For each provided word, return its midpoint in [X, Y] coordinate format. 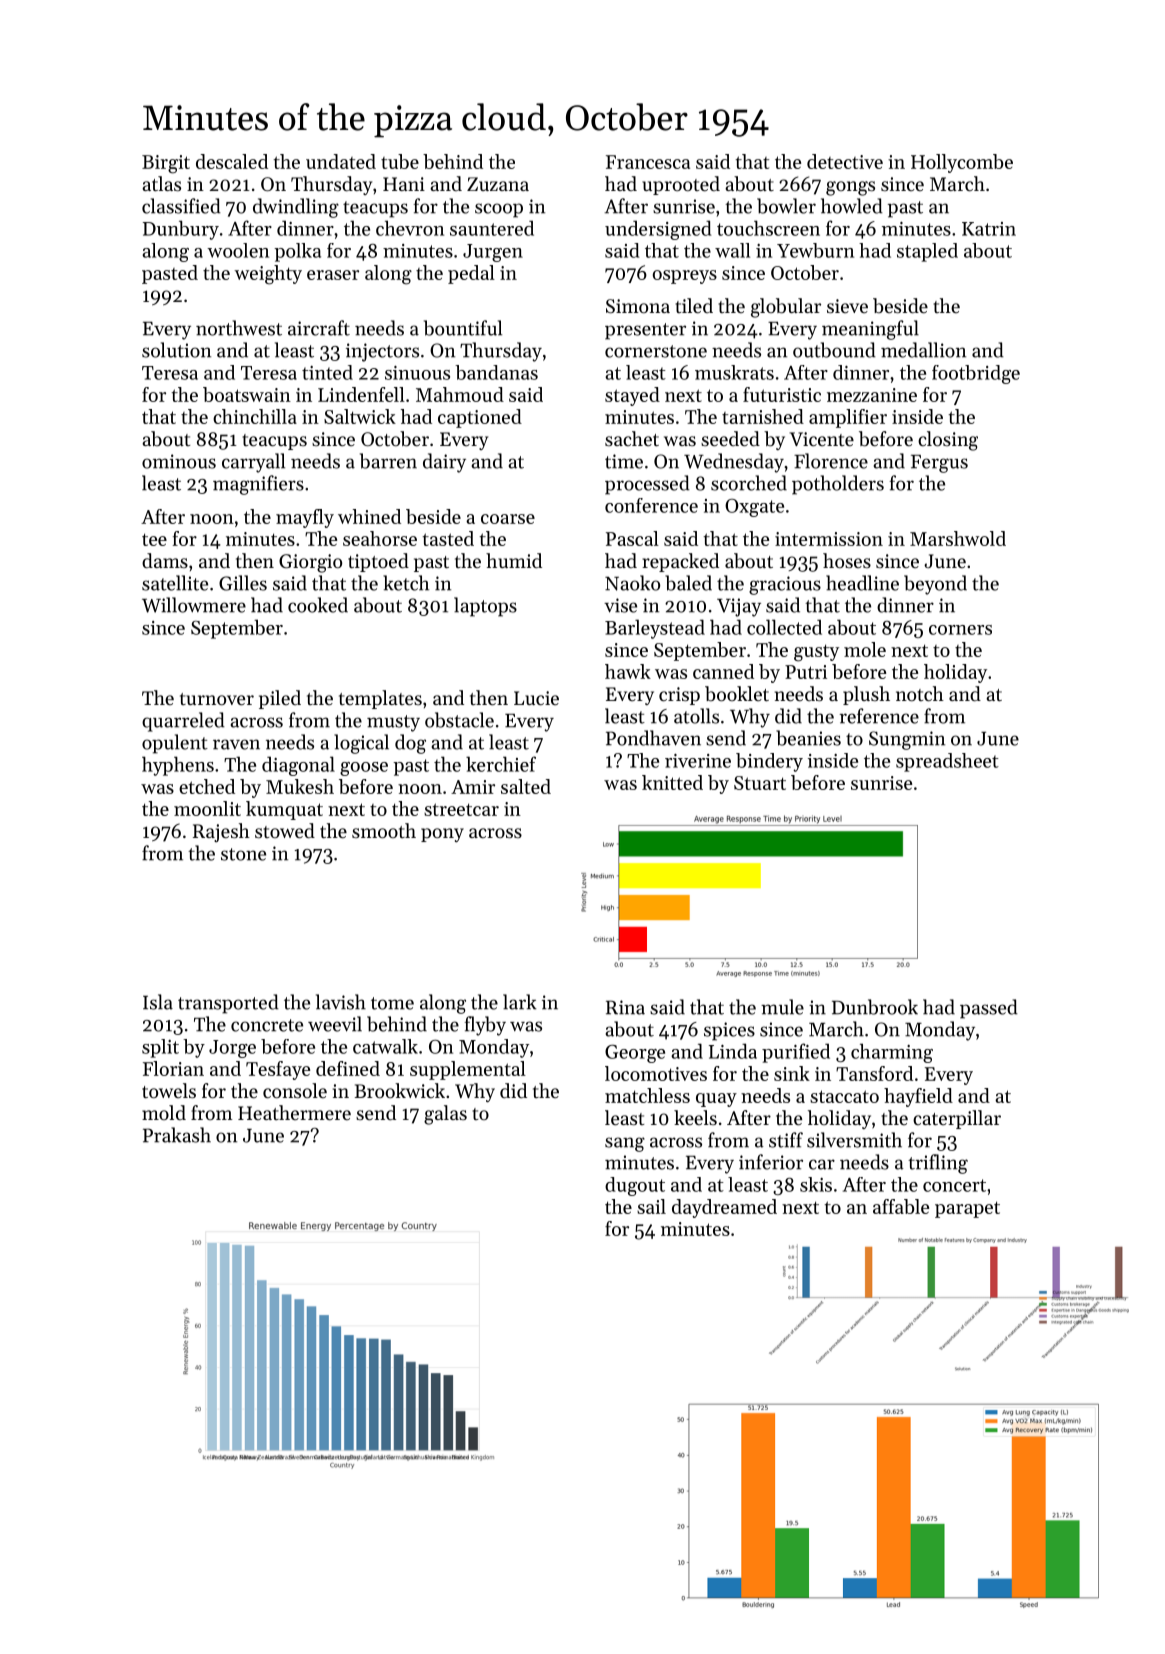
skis [816, 1184]
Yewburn [815, 250]
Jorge [232, 1049]
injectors [382, 352]
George [635, 1053]
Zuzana [498, 184]
